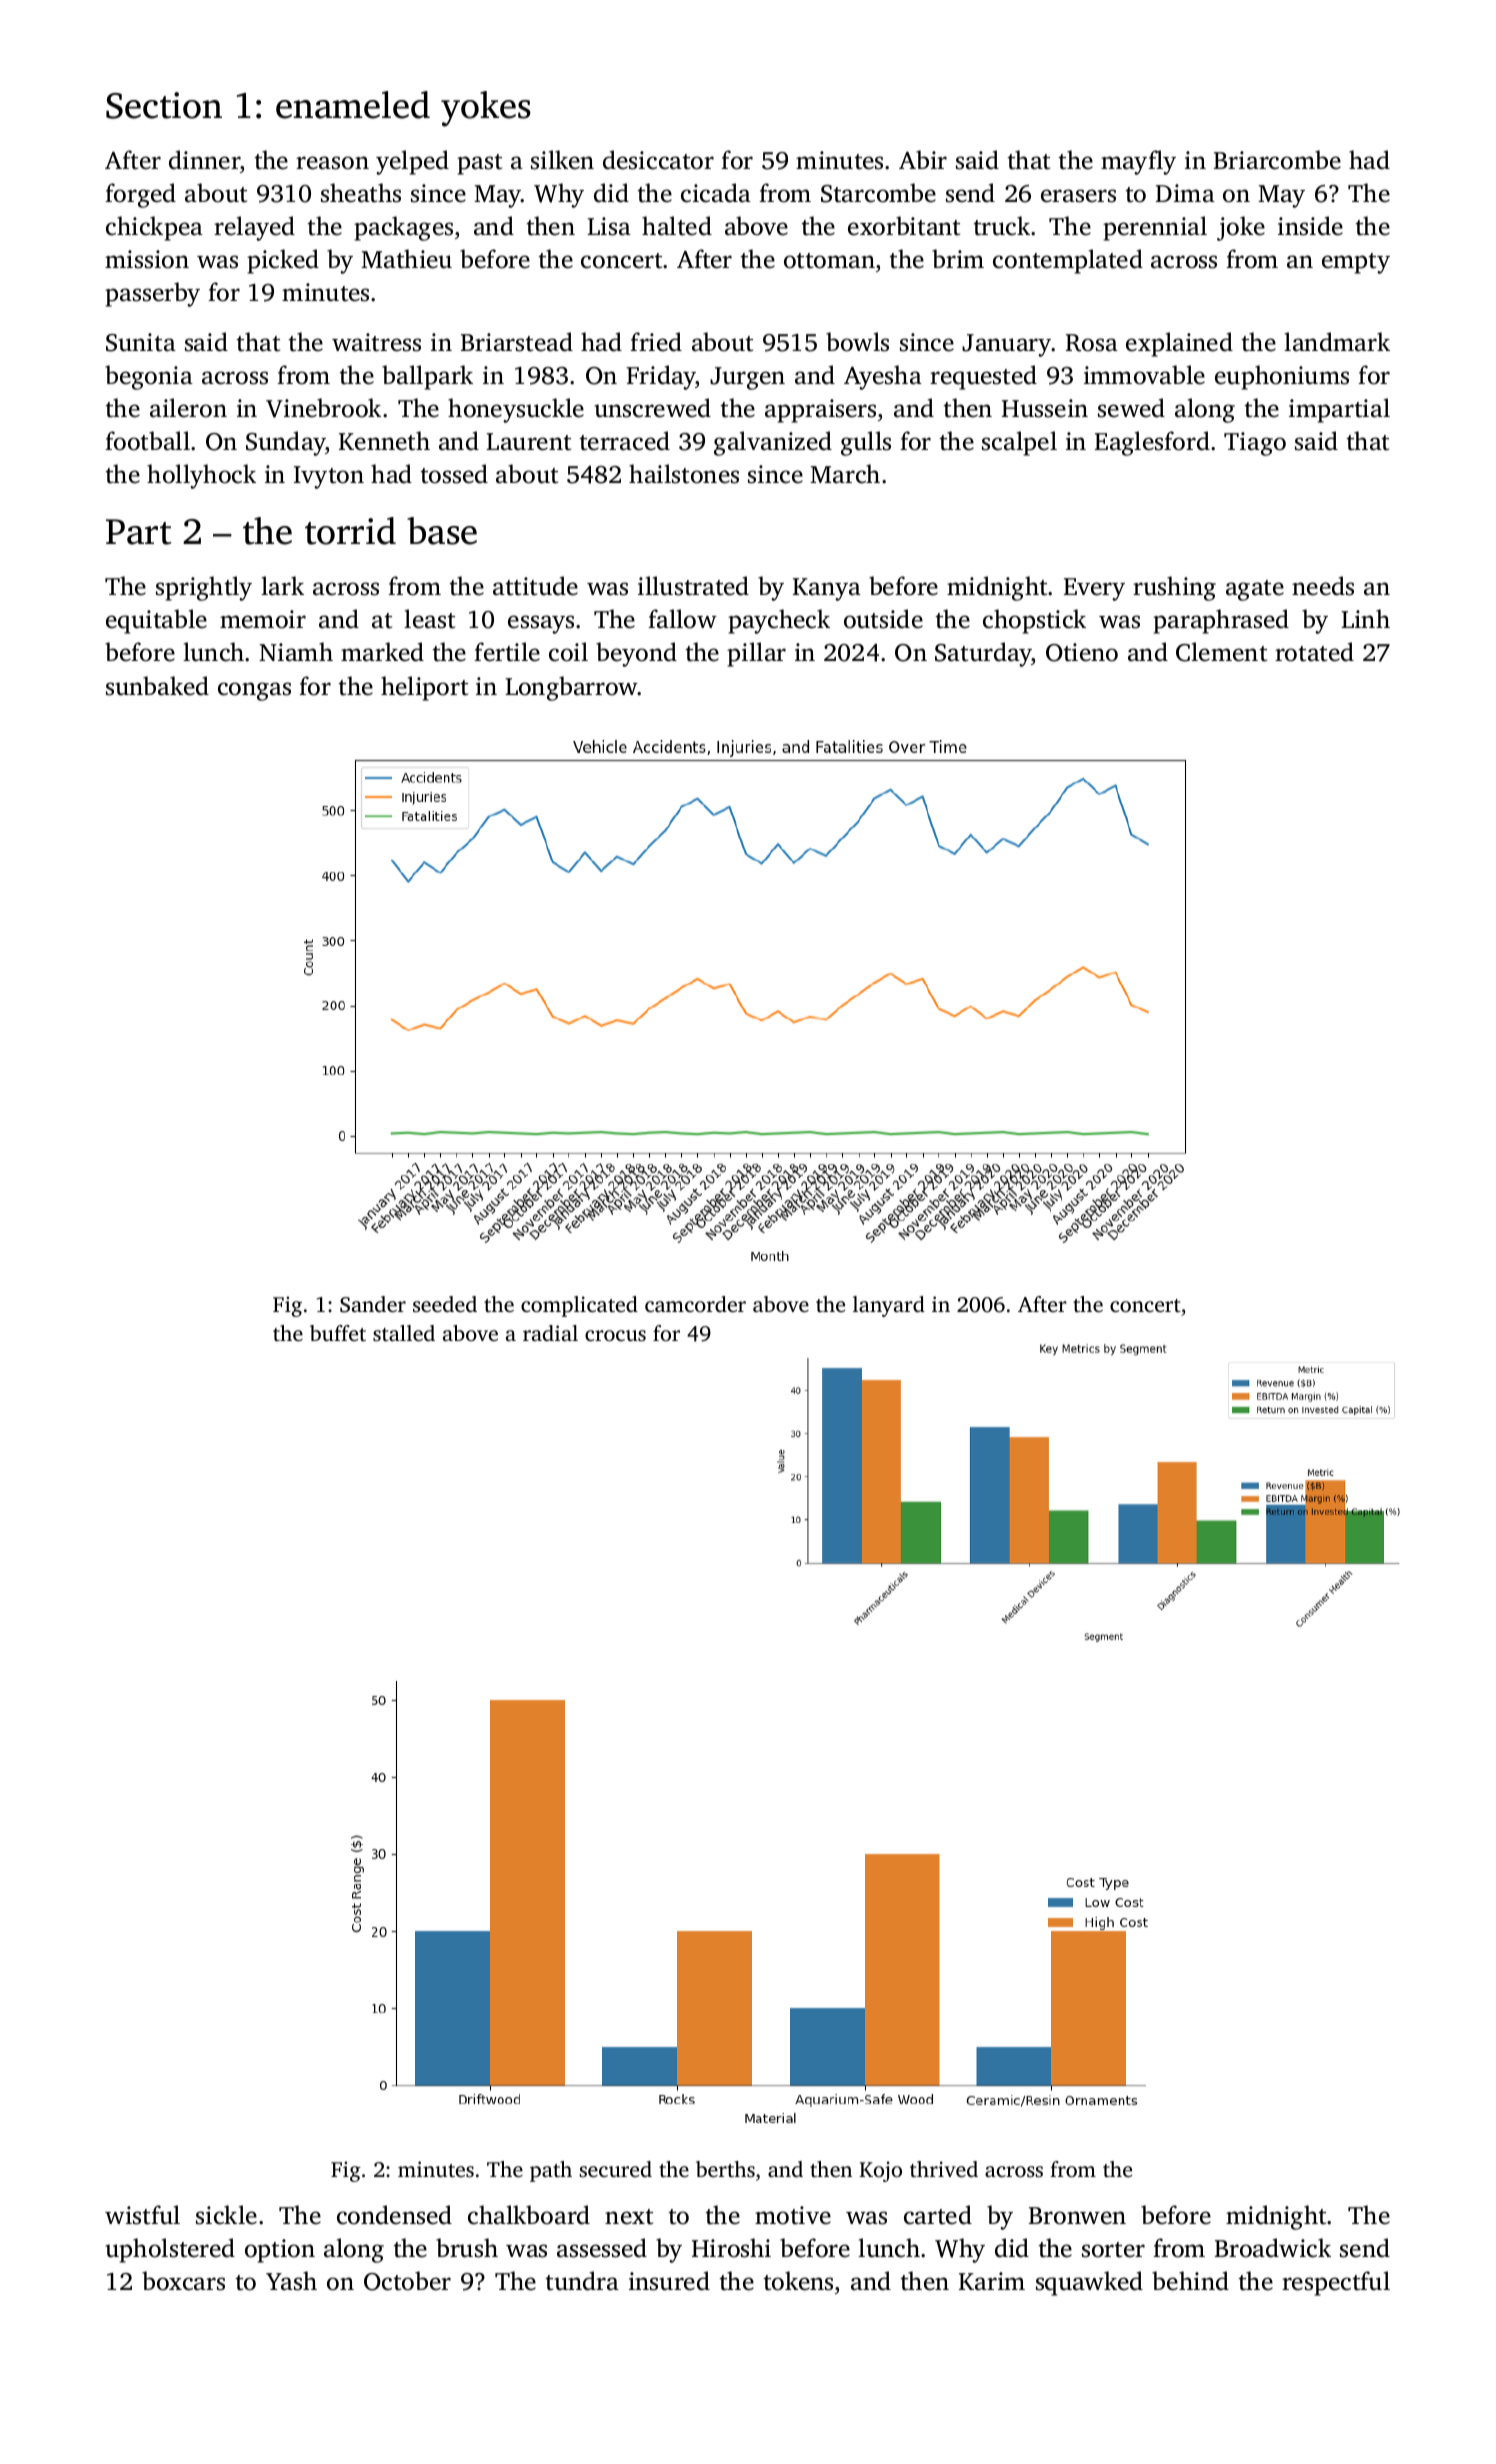 The height and width of the screenshot is (2464, 1496). Describe the element at coordinates (226, 2215) in the screenshot. I see `sickle` at that location.
